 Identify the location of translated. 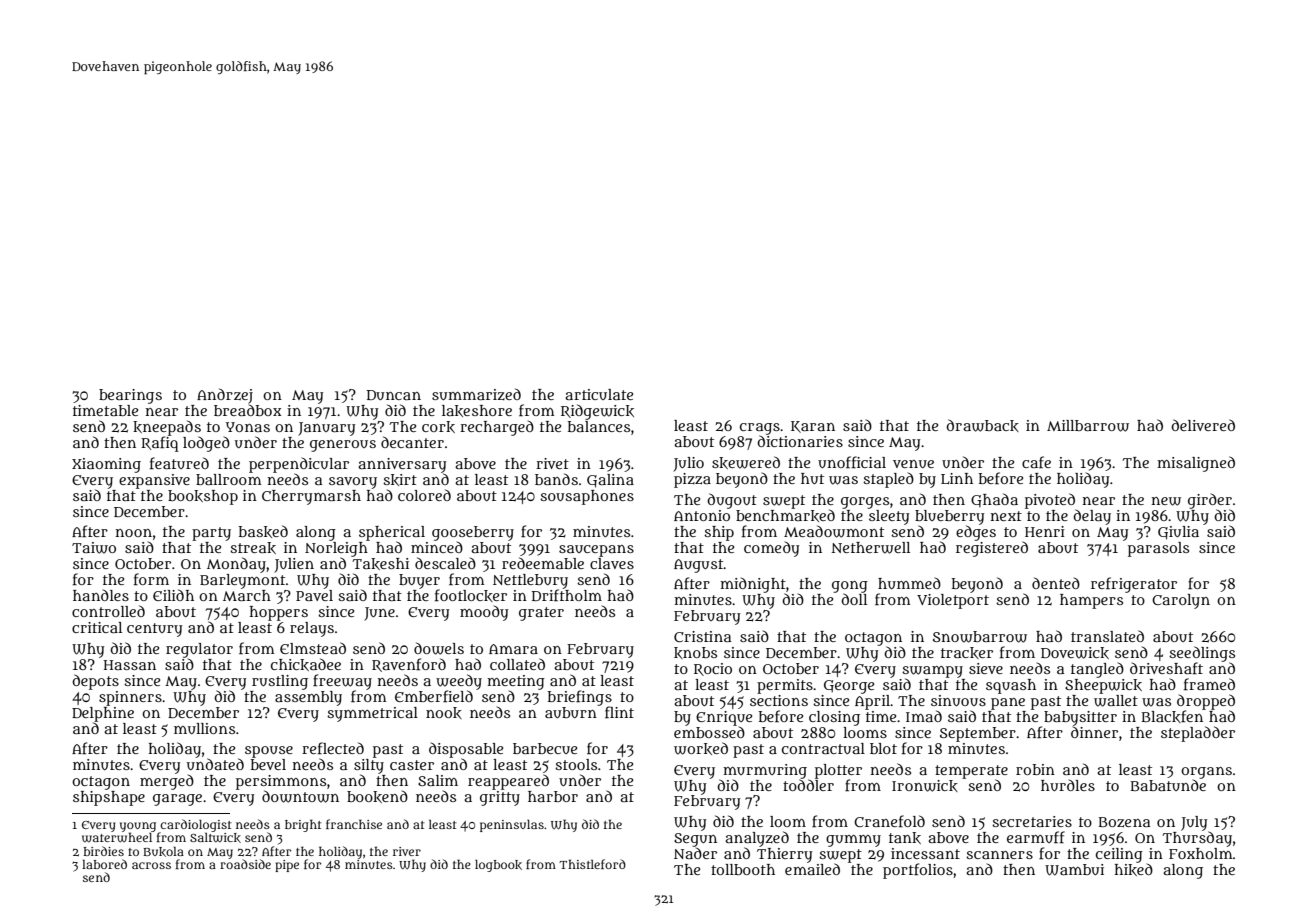
(1107, 636).
